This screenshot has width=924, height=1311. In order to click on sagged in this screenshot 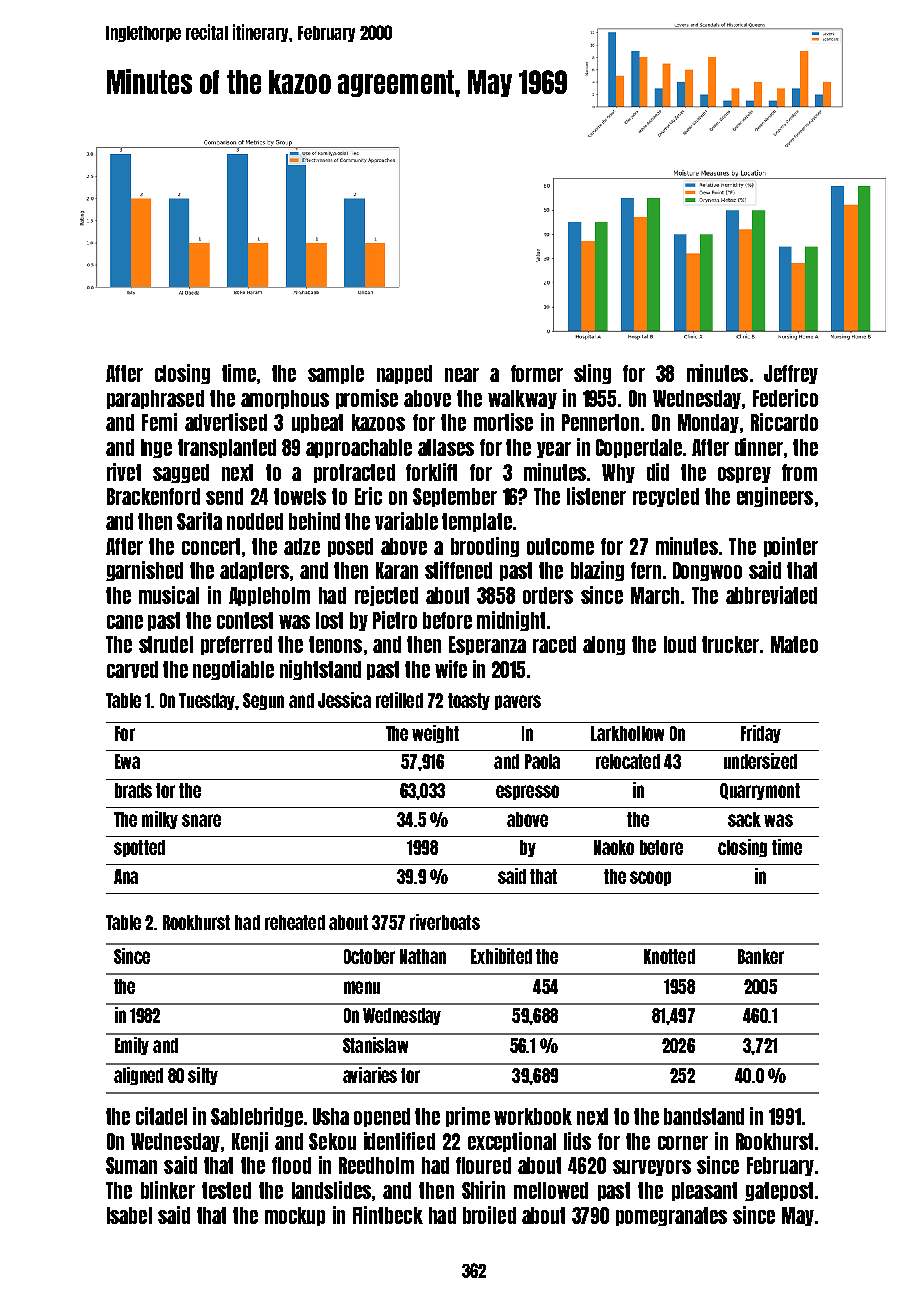, I will do `click(181, 473)`.
